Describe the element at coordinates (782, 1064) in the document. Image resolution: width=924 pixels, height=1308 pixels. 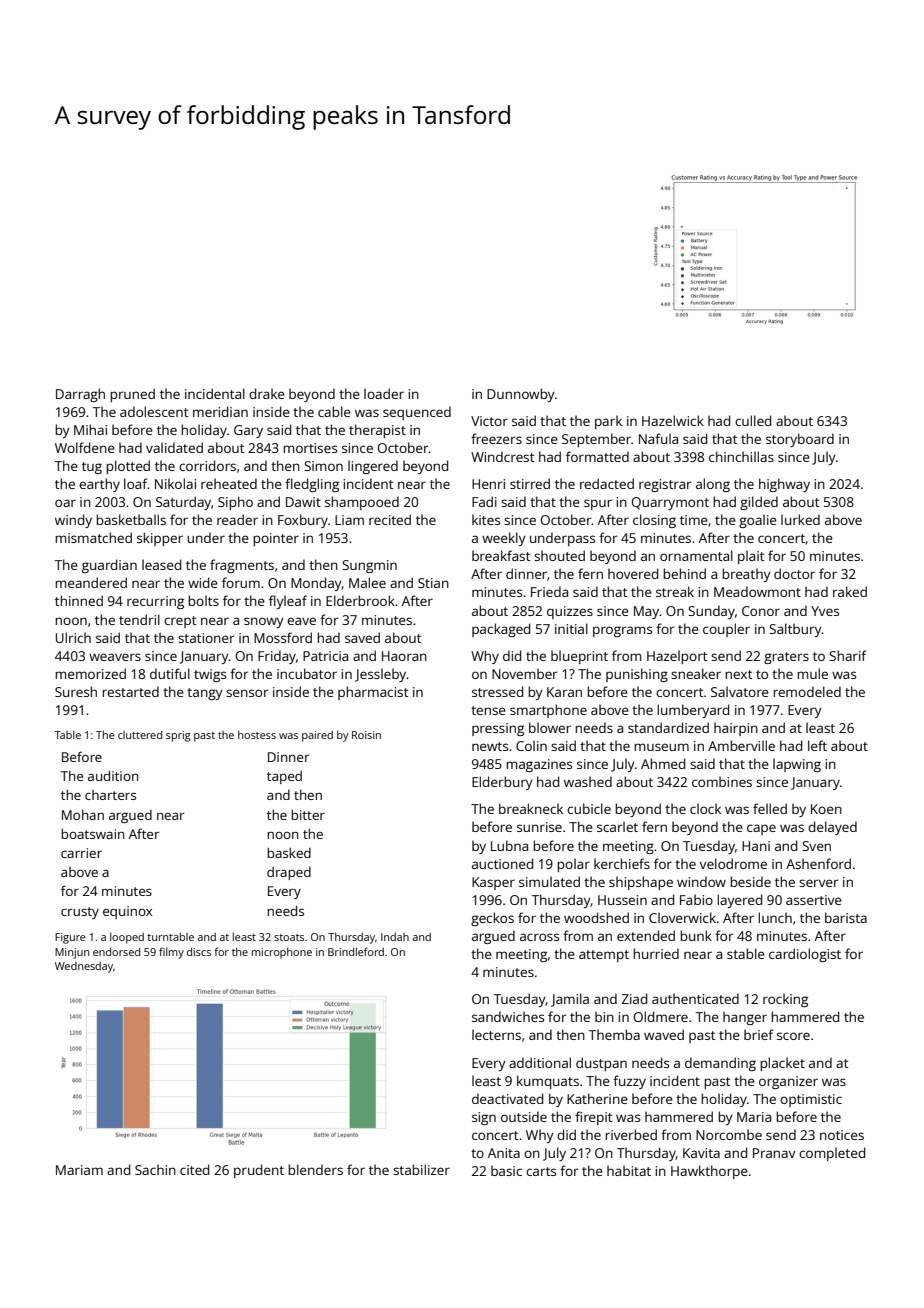
I see `placket` at that location.
